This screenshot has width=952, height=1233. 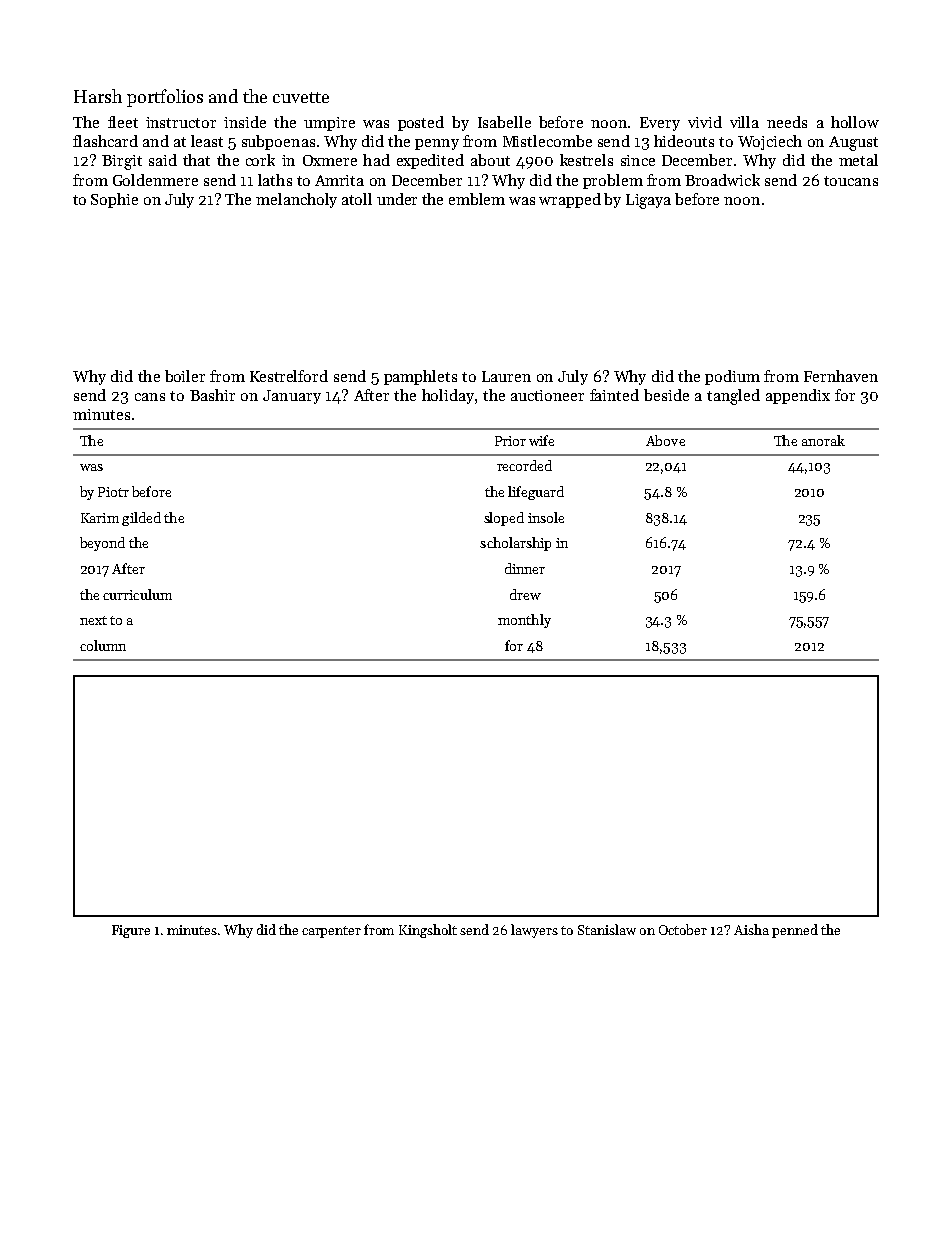 What do you see at coordinates (331, 932) in the screenshot?
I see `carpenter` at bounding box center [331, 932].
